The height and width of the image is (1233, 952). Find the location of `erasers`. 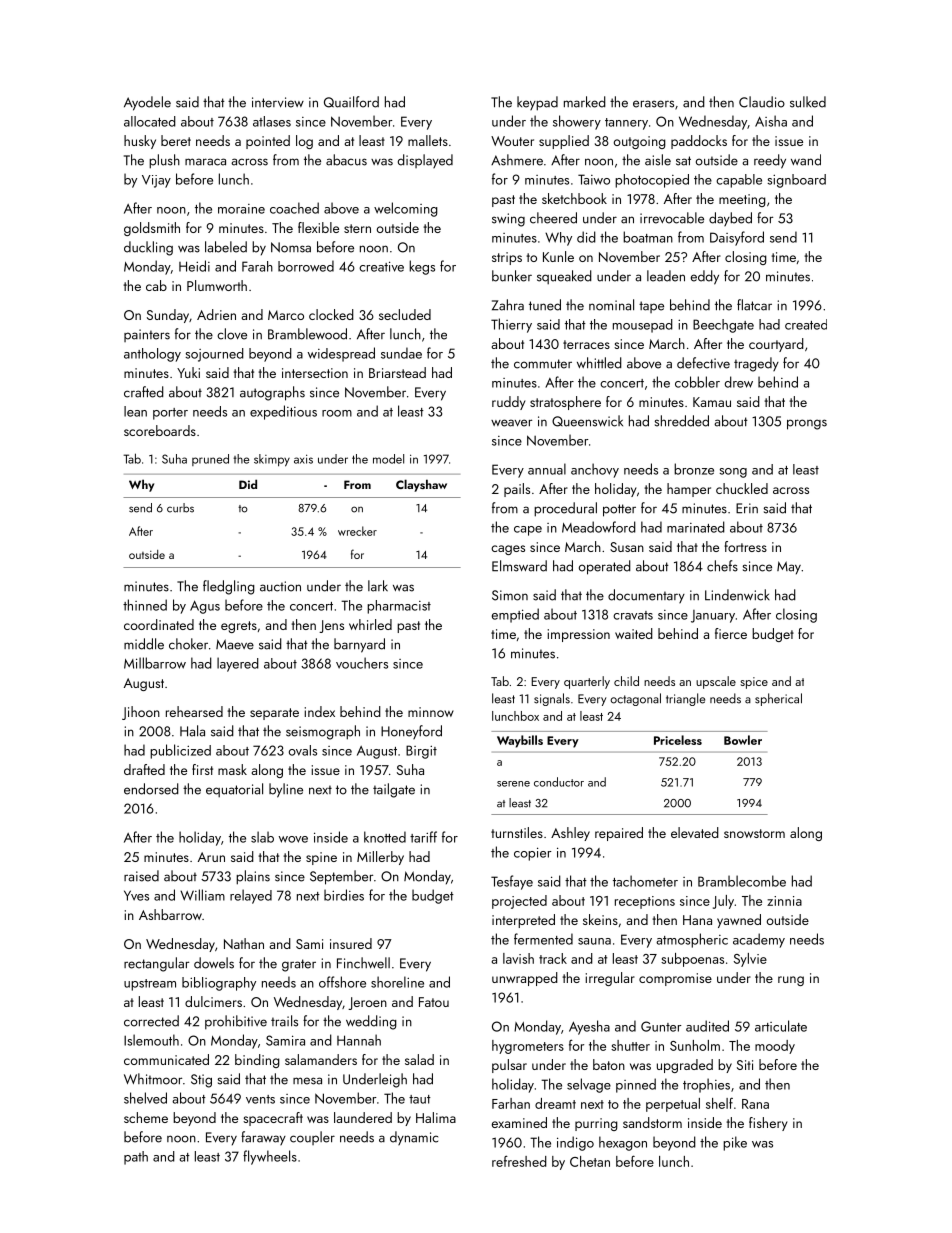

erasers is located at coordinates (653, 104).
